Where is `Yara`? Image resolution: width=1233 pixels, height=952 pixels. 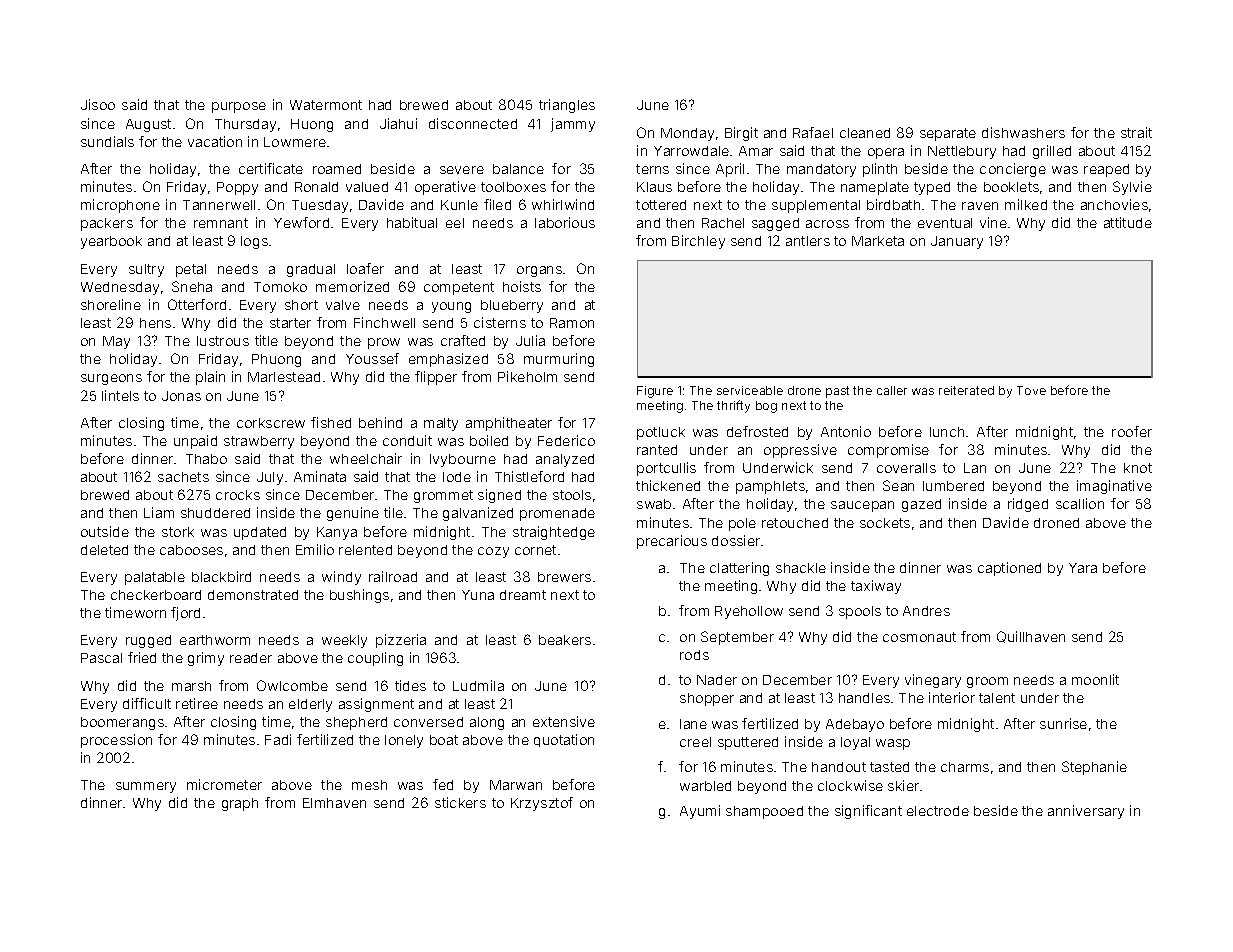
Yara is located at coordinates (1083, 568).
